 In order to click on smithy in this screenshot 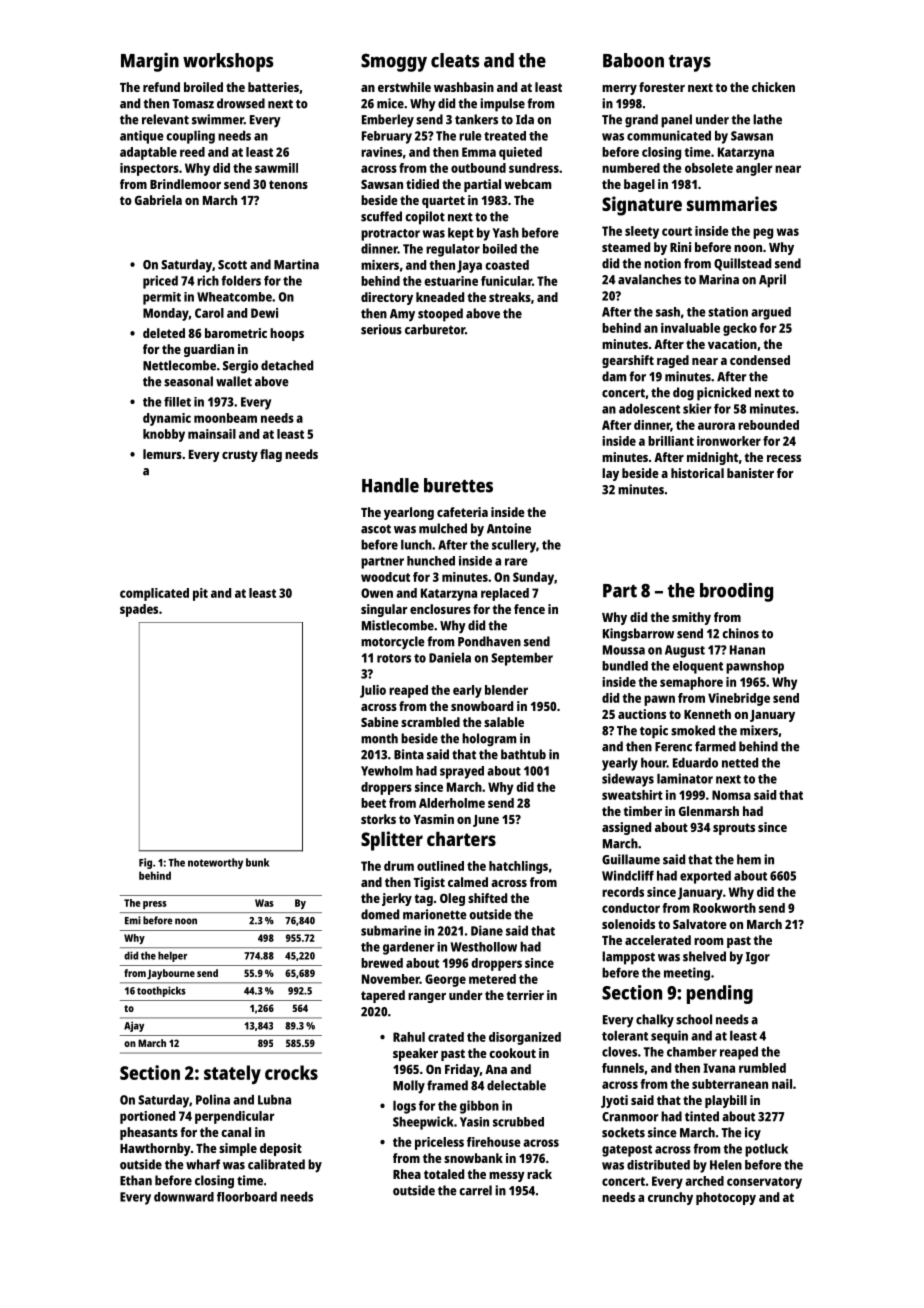, I will do `click(691, 618)`.
